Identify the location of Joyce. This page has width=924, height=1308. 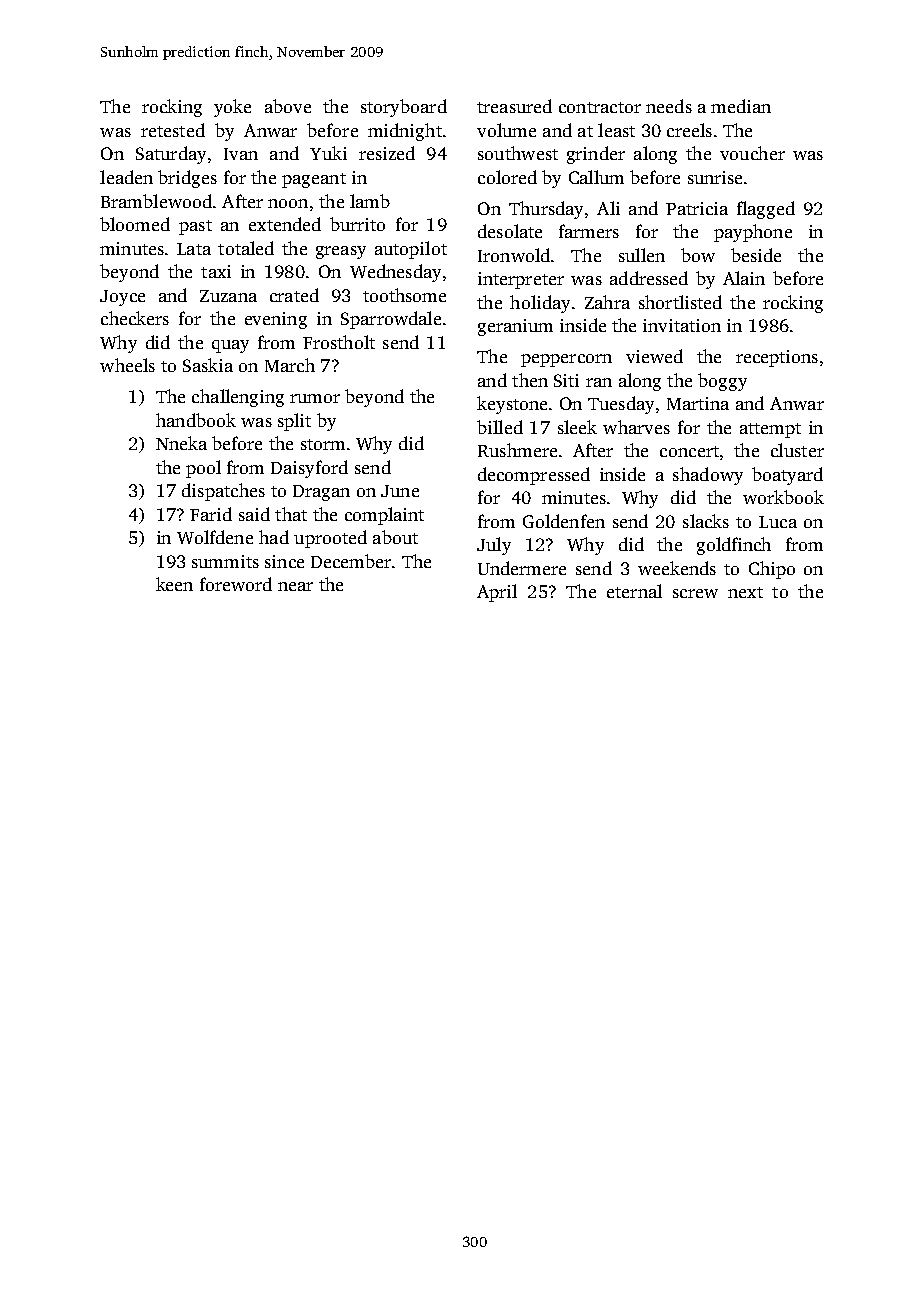
(122, 298).
